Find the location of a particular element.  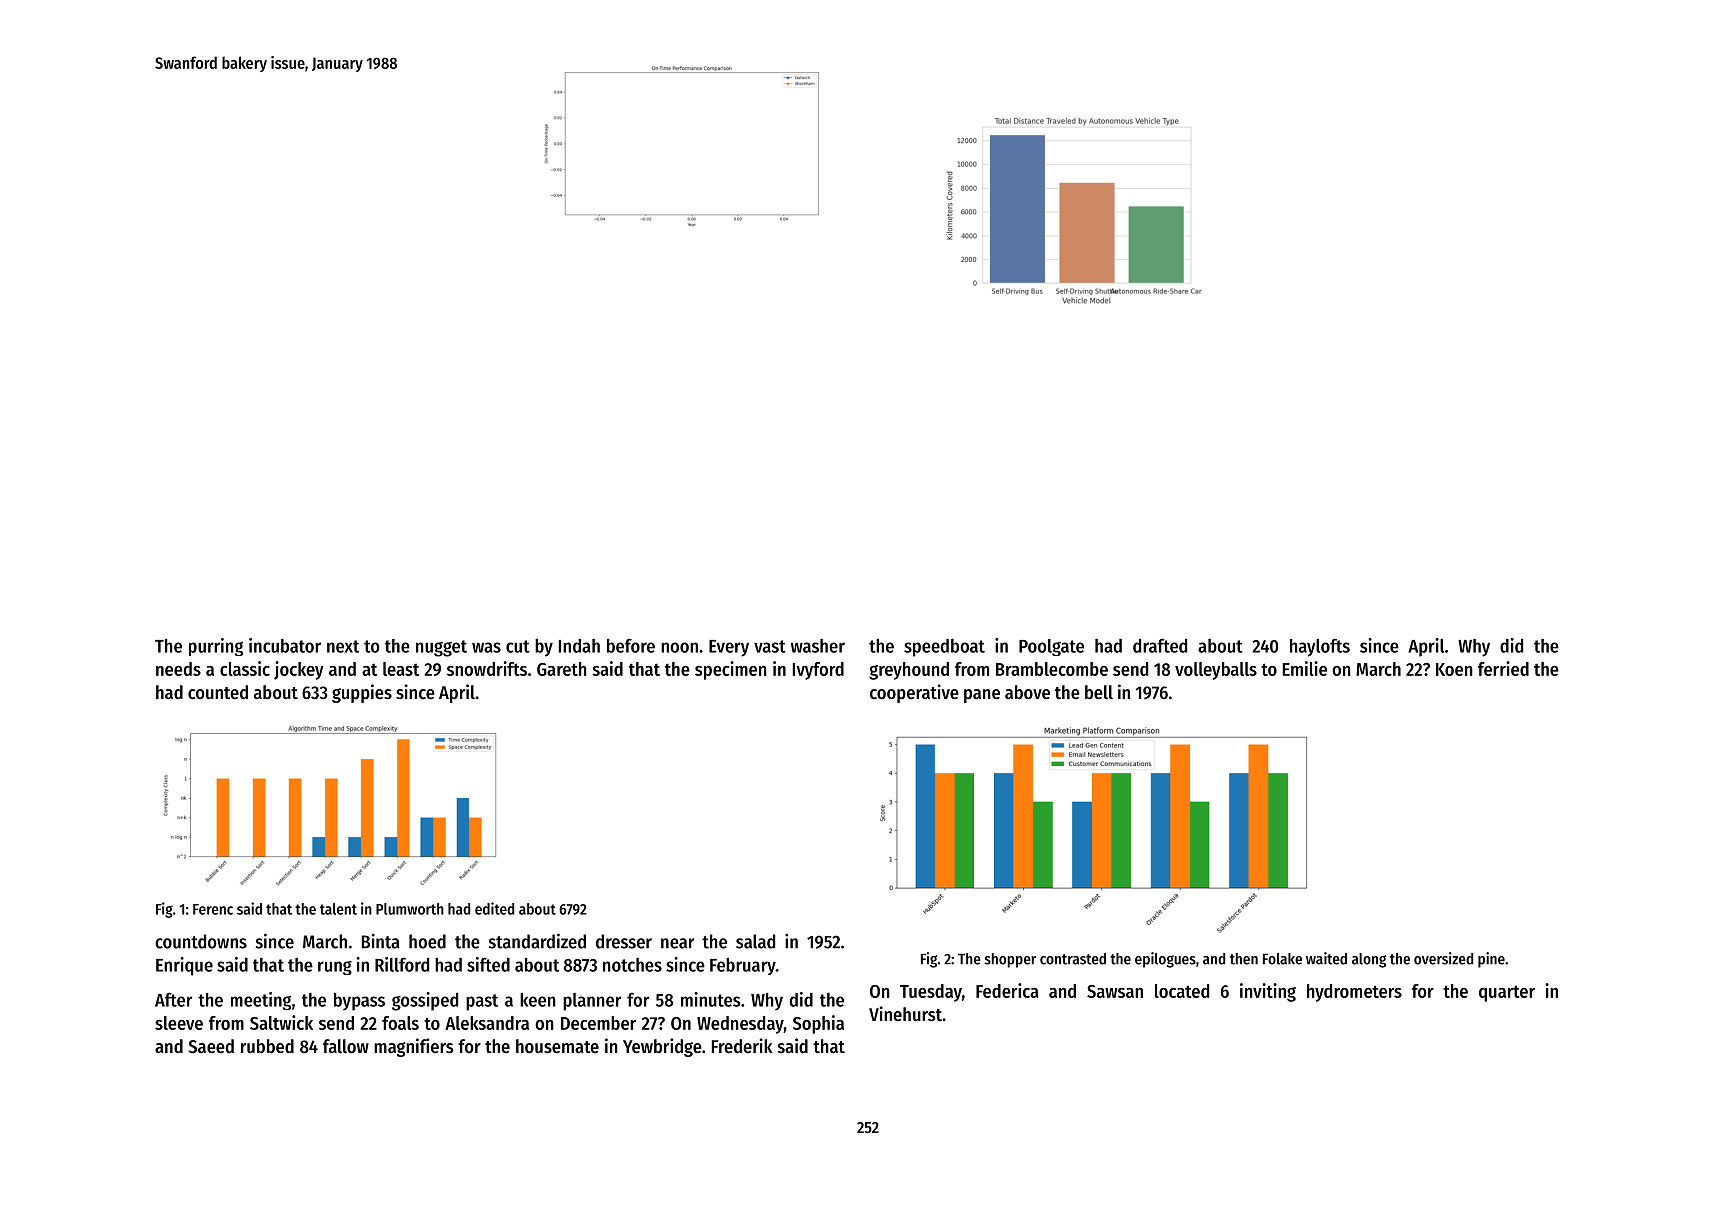

sifted is located at coordinates (488, 964).
